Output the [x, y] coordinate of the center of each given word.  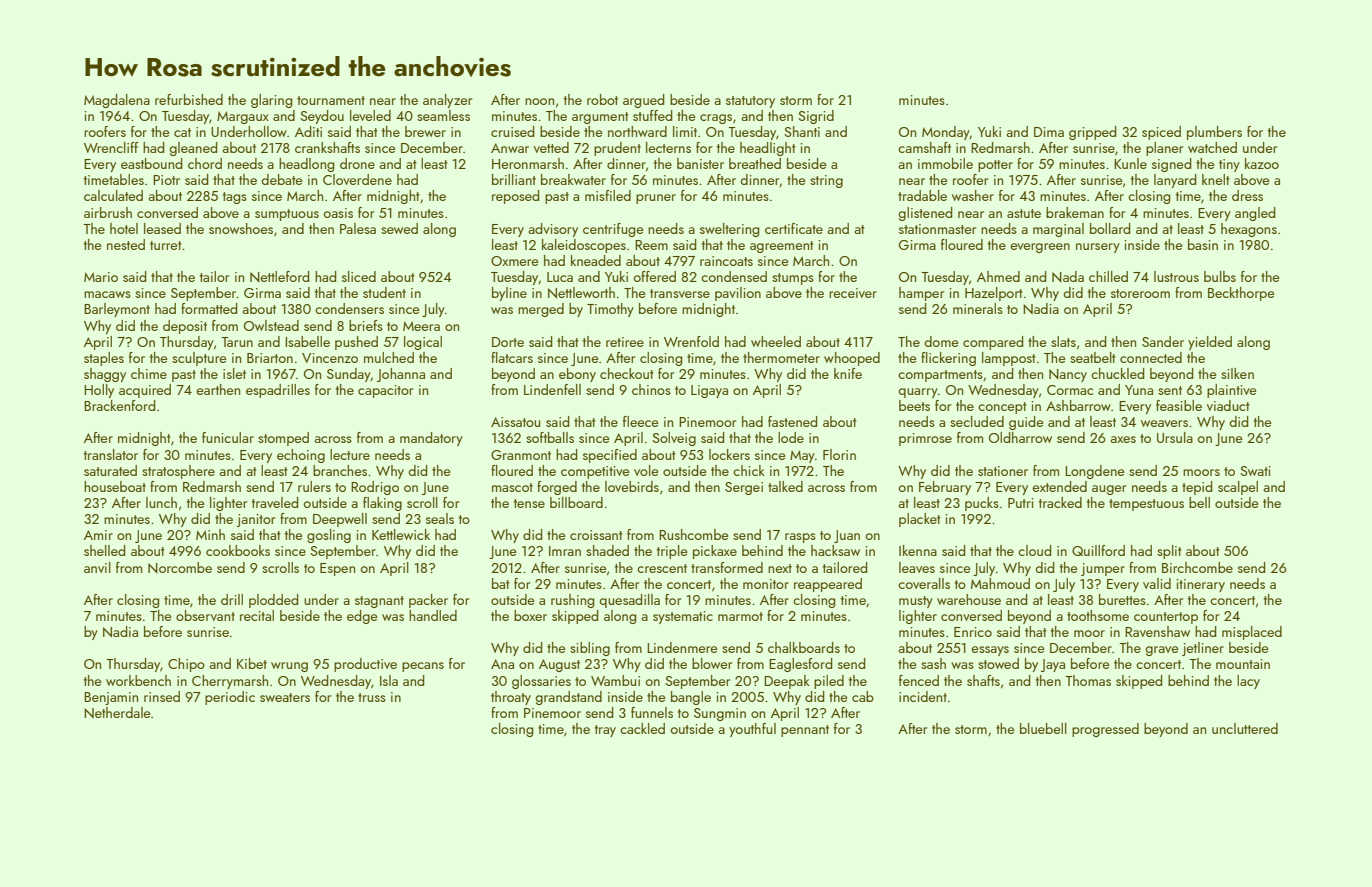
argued [643, 101]
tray [605, 731]
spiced [1161, 133]
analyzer [447, 101]
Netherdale [117, 713]
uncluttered [1245, 728]
